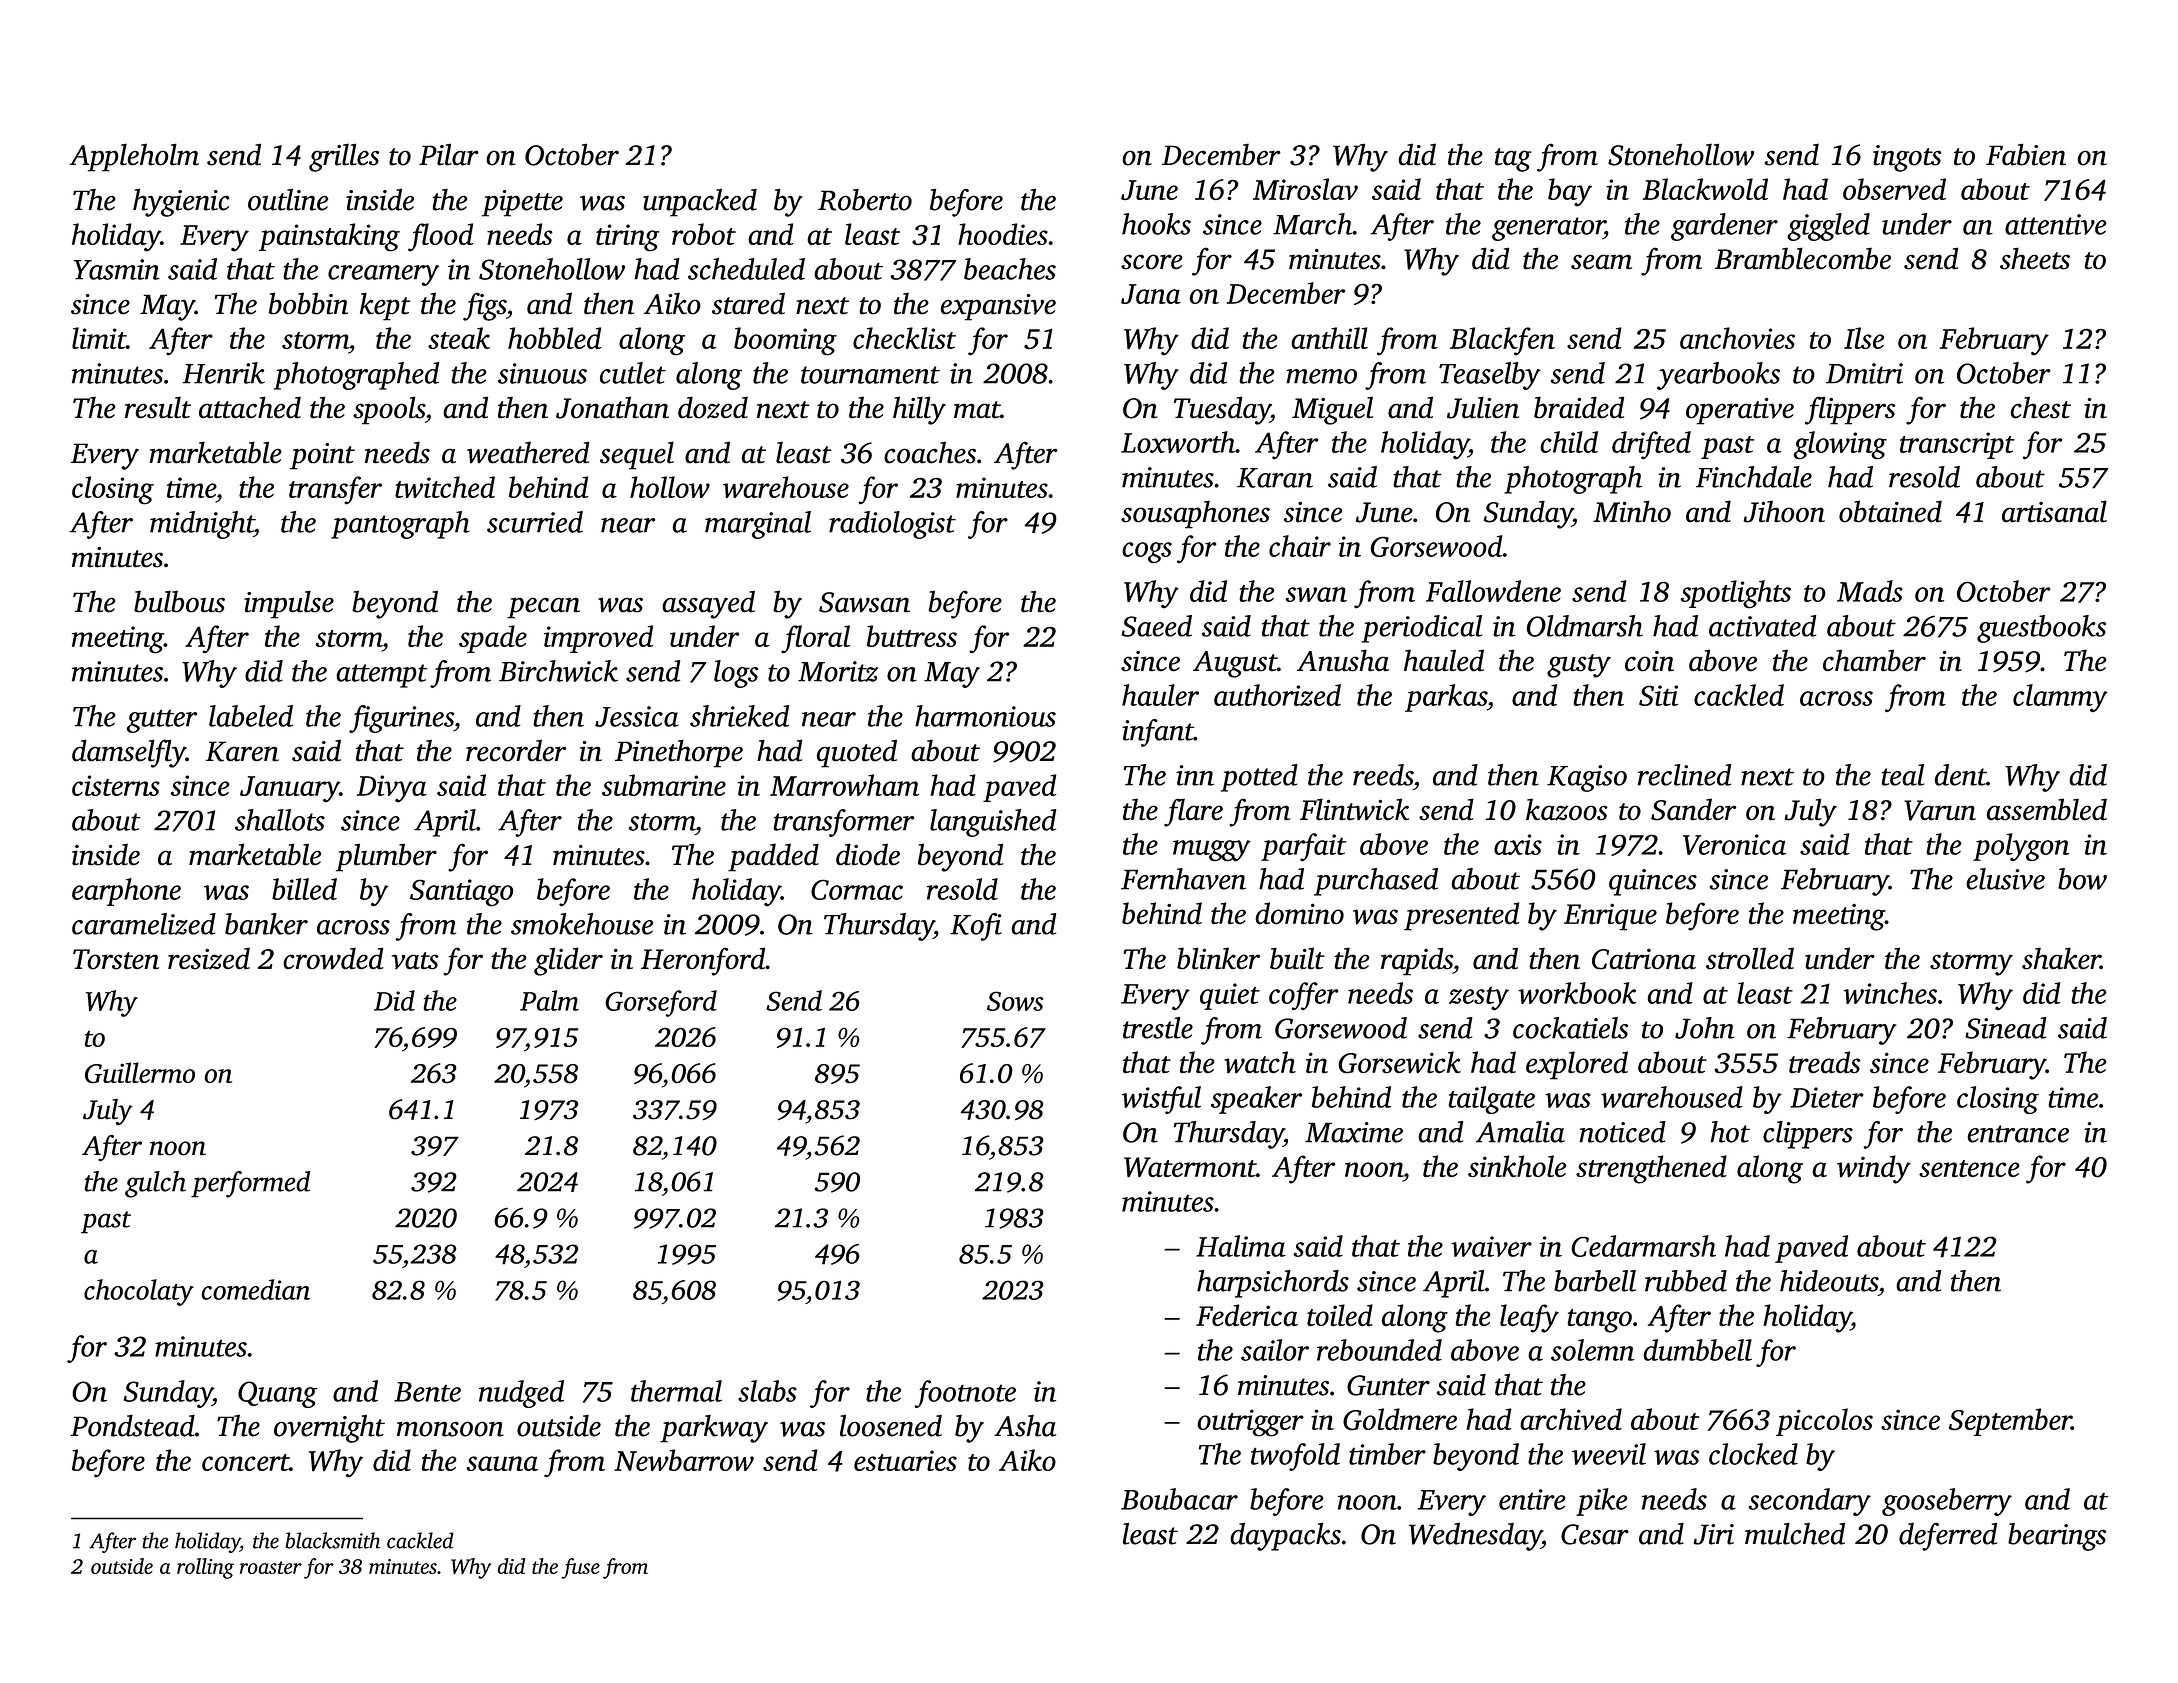  What do you see at coordinates (140, 1072) in the page?
I see `Guillermo` at bounding box center [140, 1072].
